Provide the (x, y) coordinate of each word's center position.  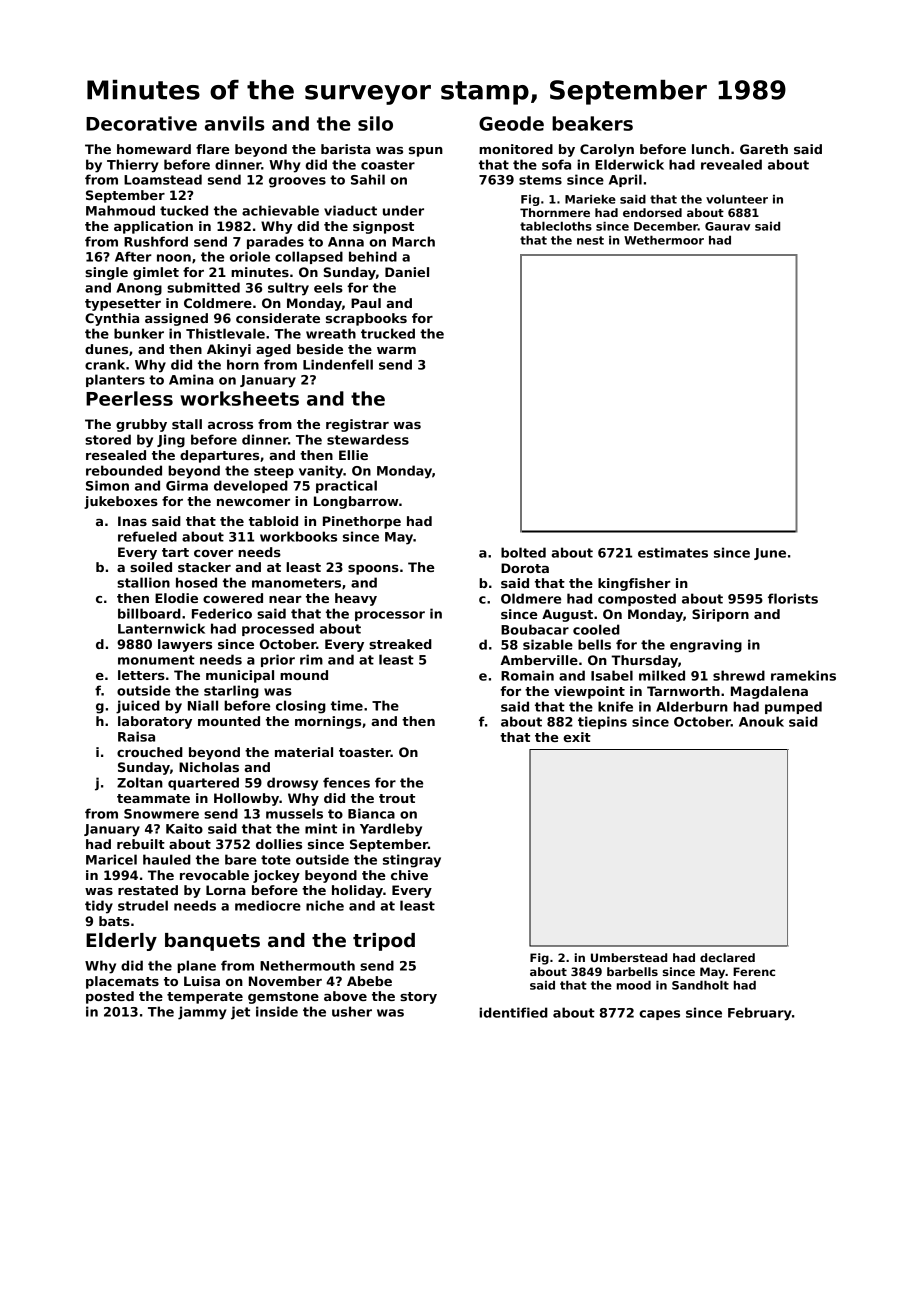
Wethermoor (664, 240)
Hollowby (246, 799)
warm (396, 350)
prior (278, 660)
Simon (107, 485)
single (106, 273)
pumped (793, 707)
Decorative (141, 123)
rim (311, 659)
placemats (122, 982)
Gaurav (727, 226)
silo (375, 123)
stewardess (368, 439)
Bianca (371, 813)
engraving (706, 646)
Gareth (764, 149)
